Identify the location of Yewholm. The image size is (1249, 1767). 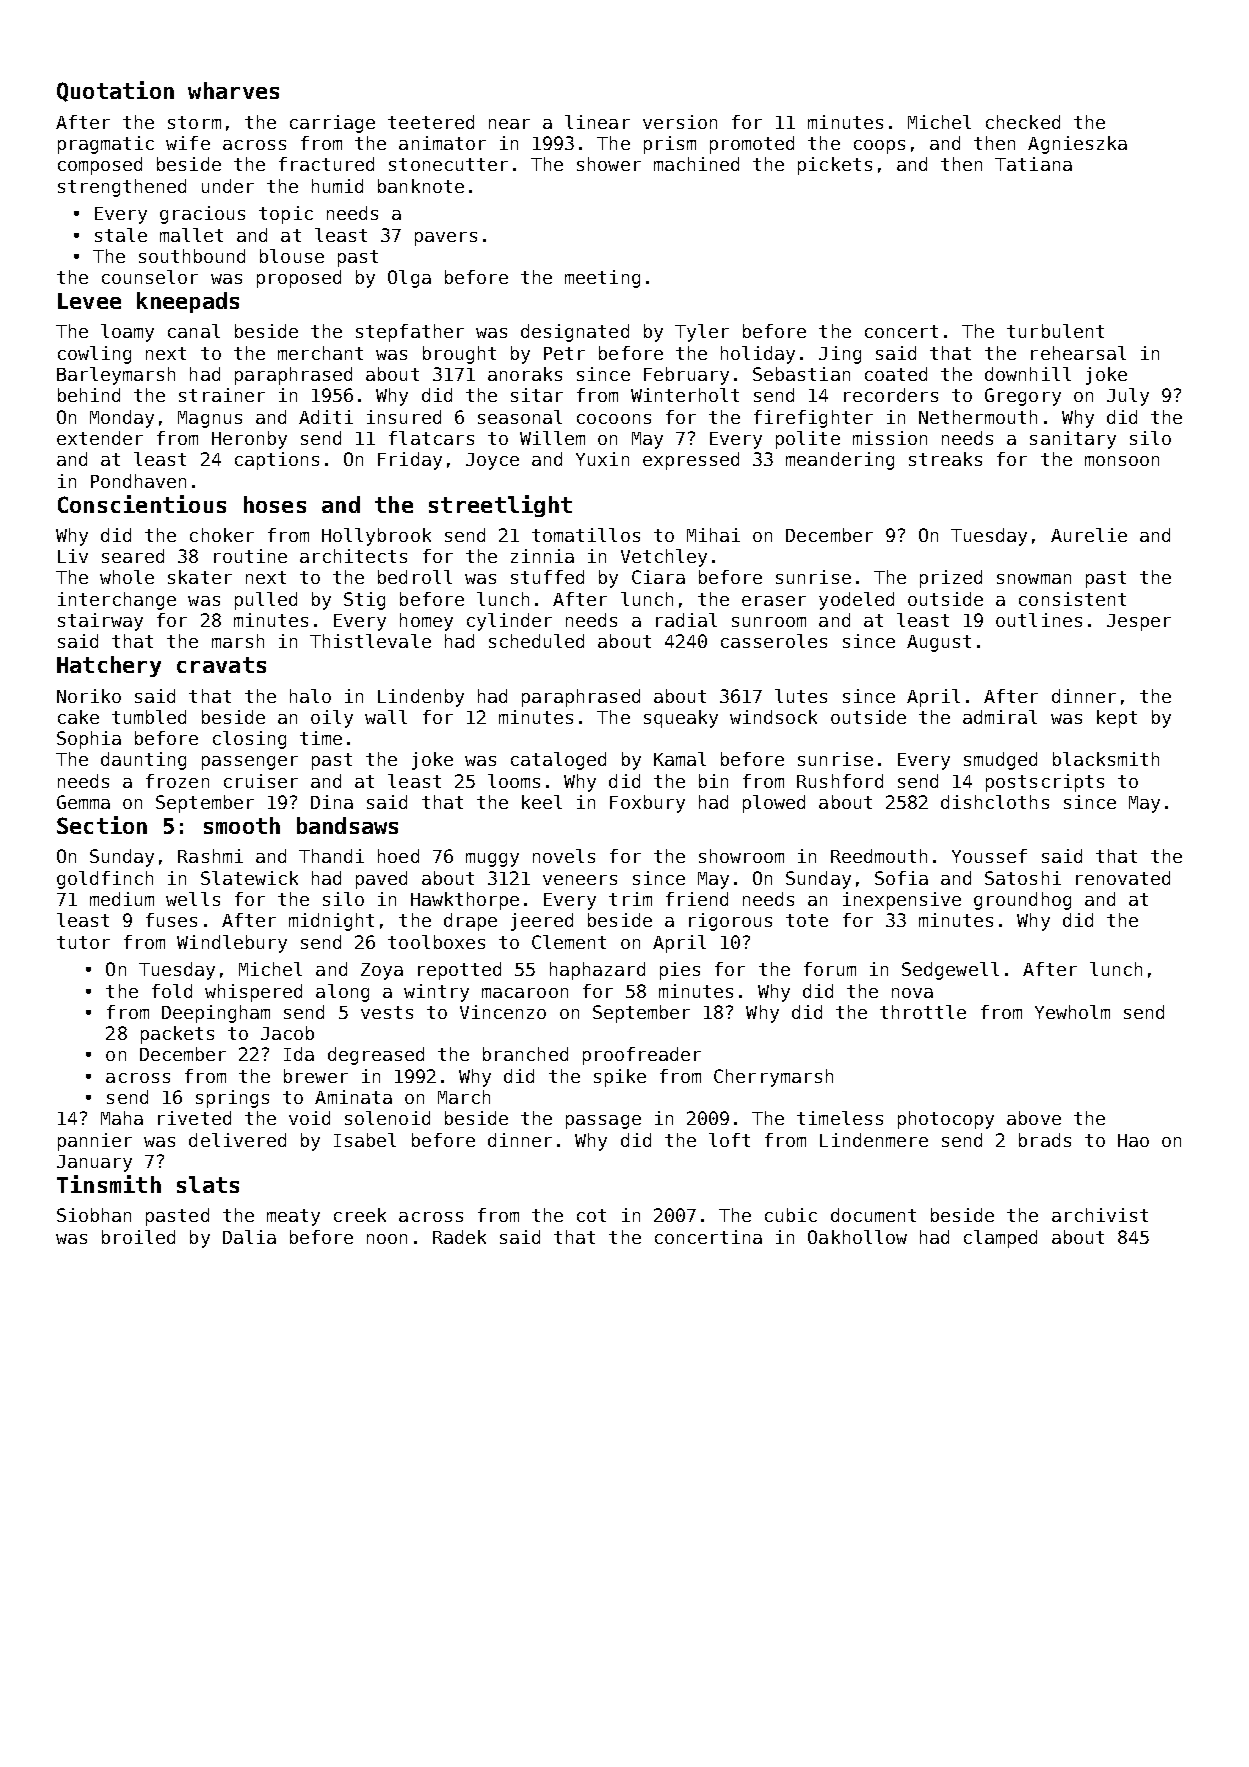
(1072, 1012).
